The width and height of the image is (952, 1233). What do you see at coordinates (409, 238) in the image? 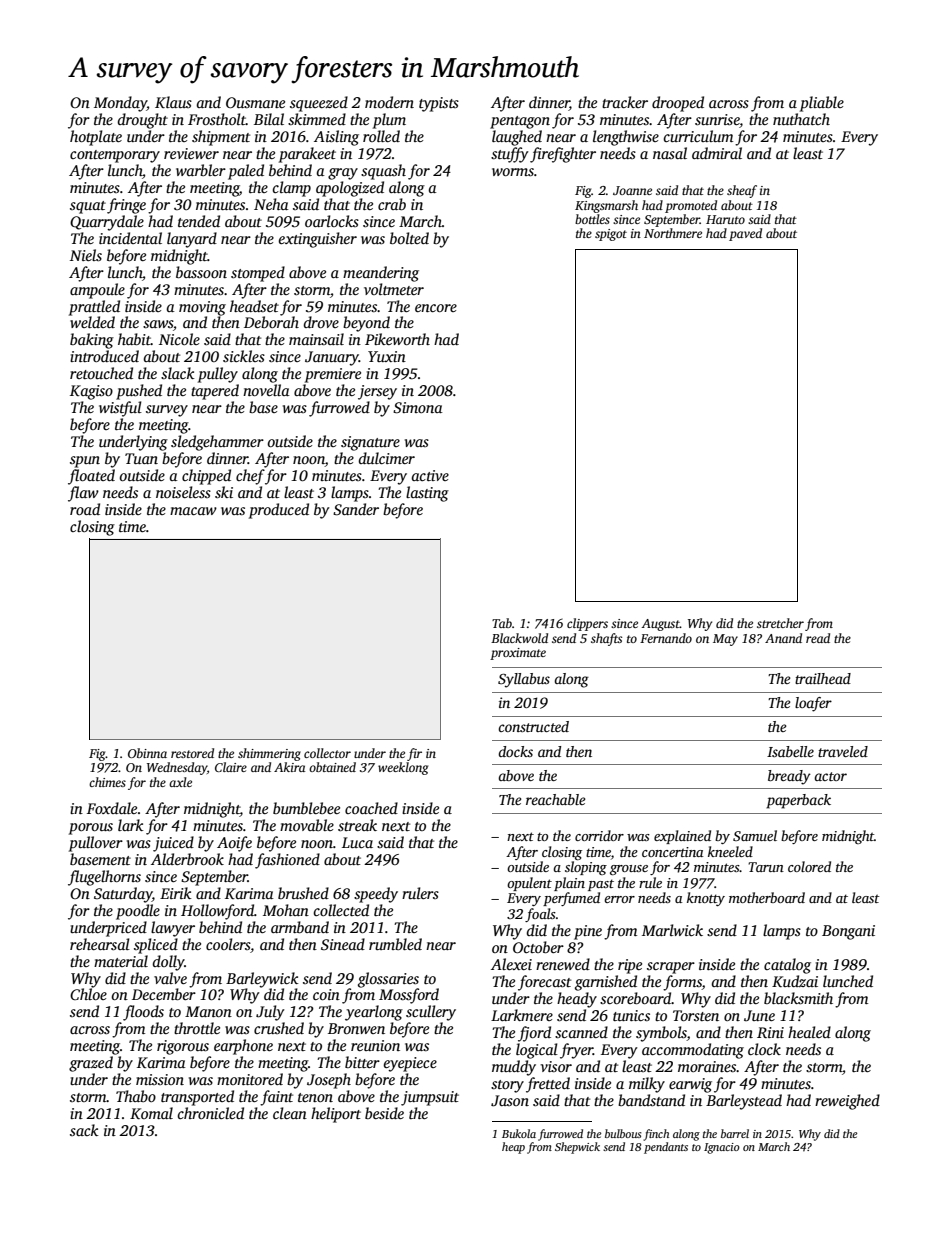
I see `bolted` at bounding box center [409, 238].
